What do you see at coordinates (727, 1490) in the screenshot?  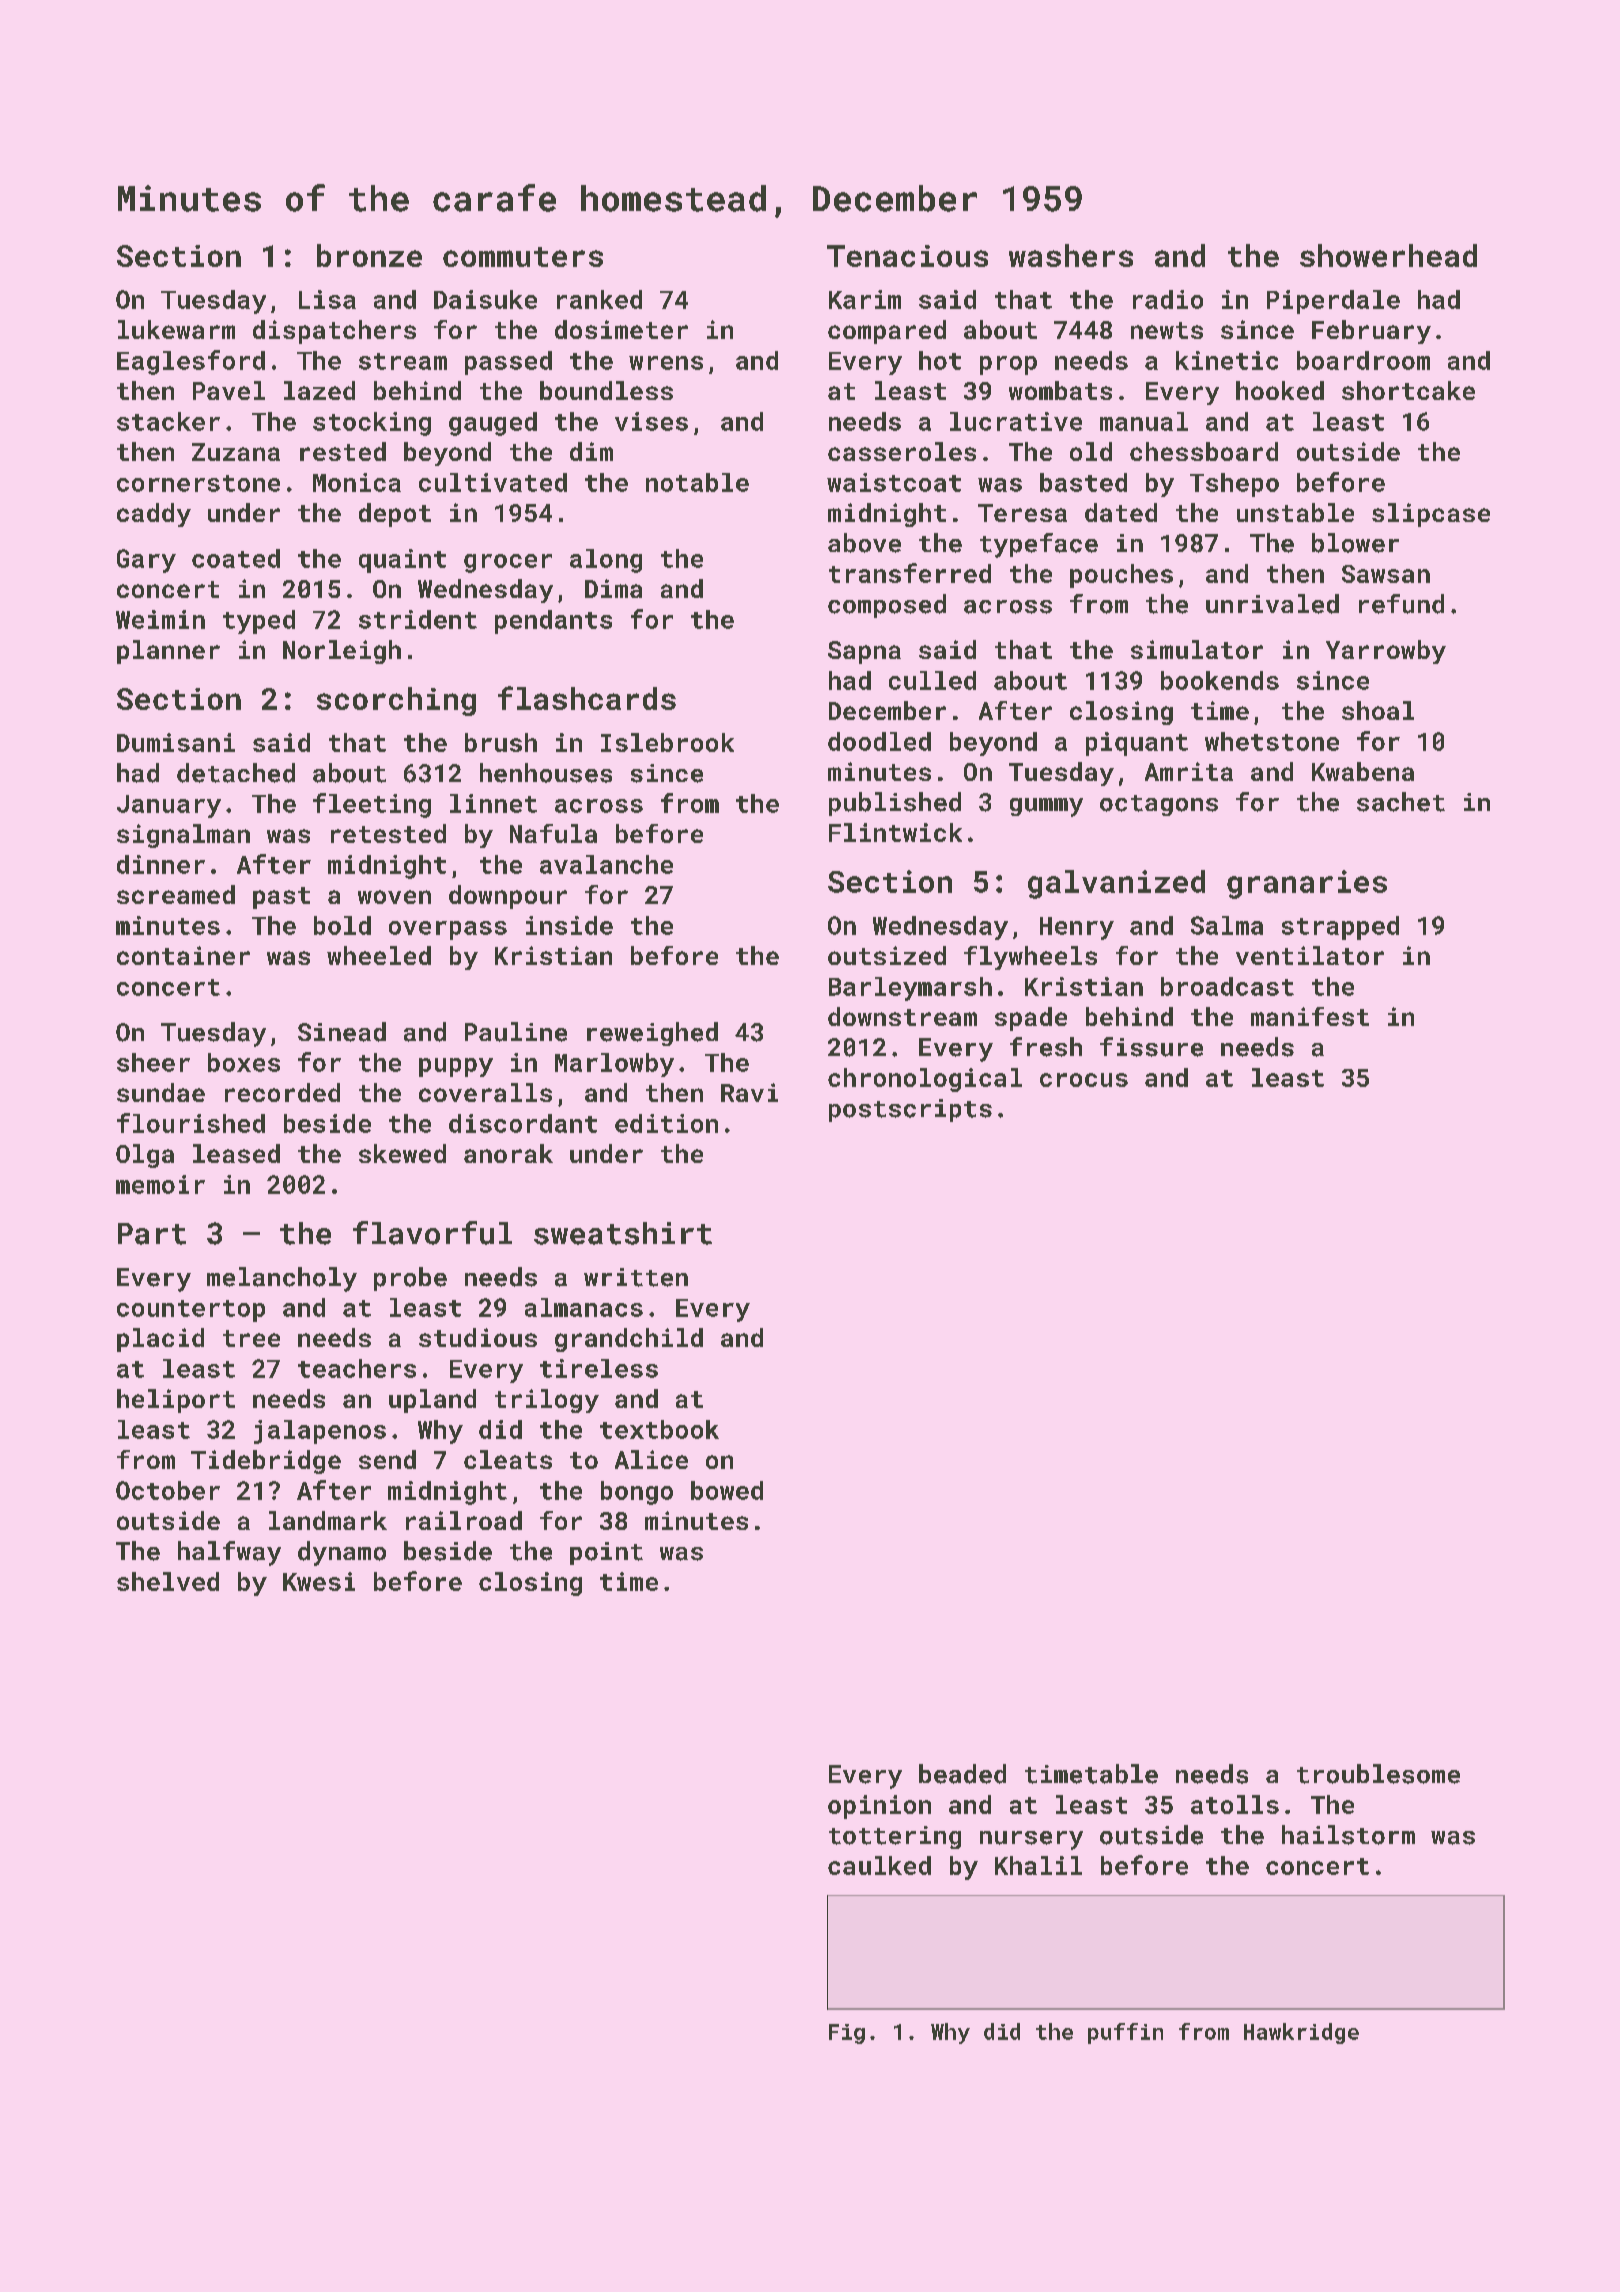 I see `bowed` at bounding box center [727, 1490].
